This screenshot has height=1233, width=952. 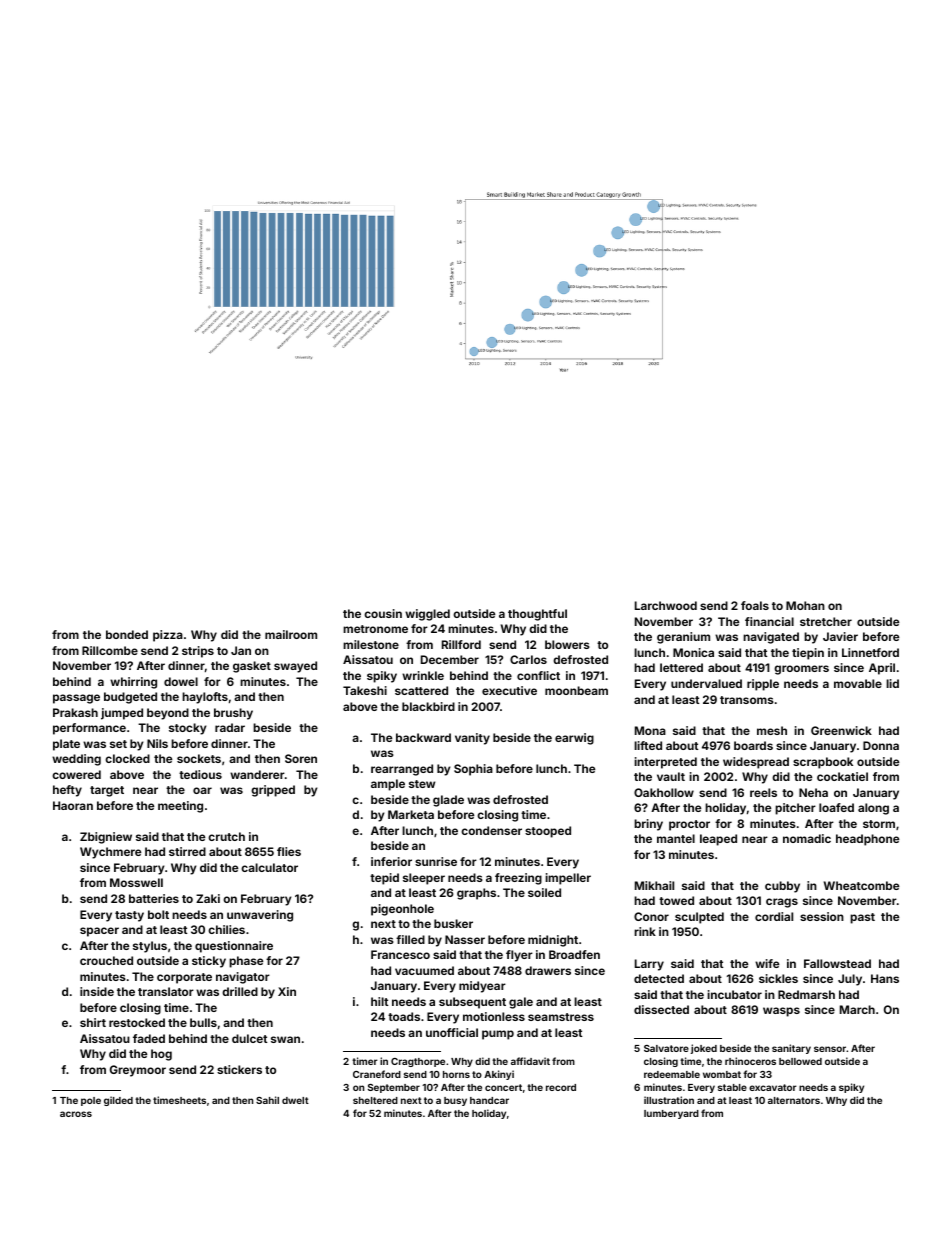 What do you see at coordinates (93, 1022) in the screenshot?
I see `shirt` at bounding box center [93, 1022].
